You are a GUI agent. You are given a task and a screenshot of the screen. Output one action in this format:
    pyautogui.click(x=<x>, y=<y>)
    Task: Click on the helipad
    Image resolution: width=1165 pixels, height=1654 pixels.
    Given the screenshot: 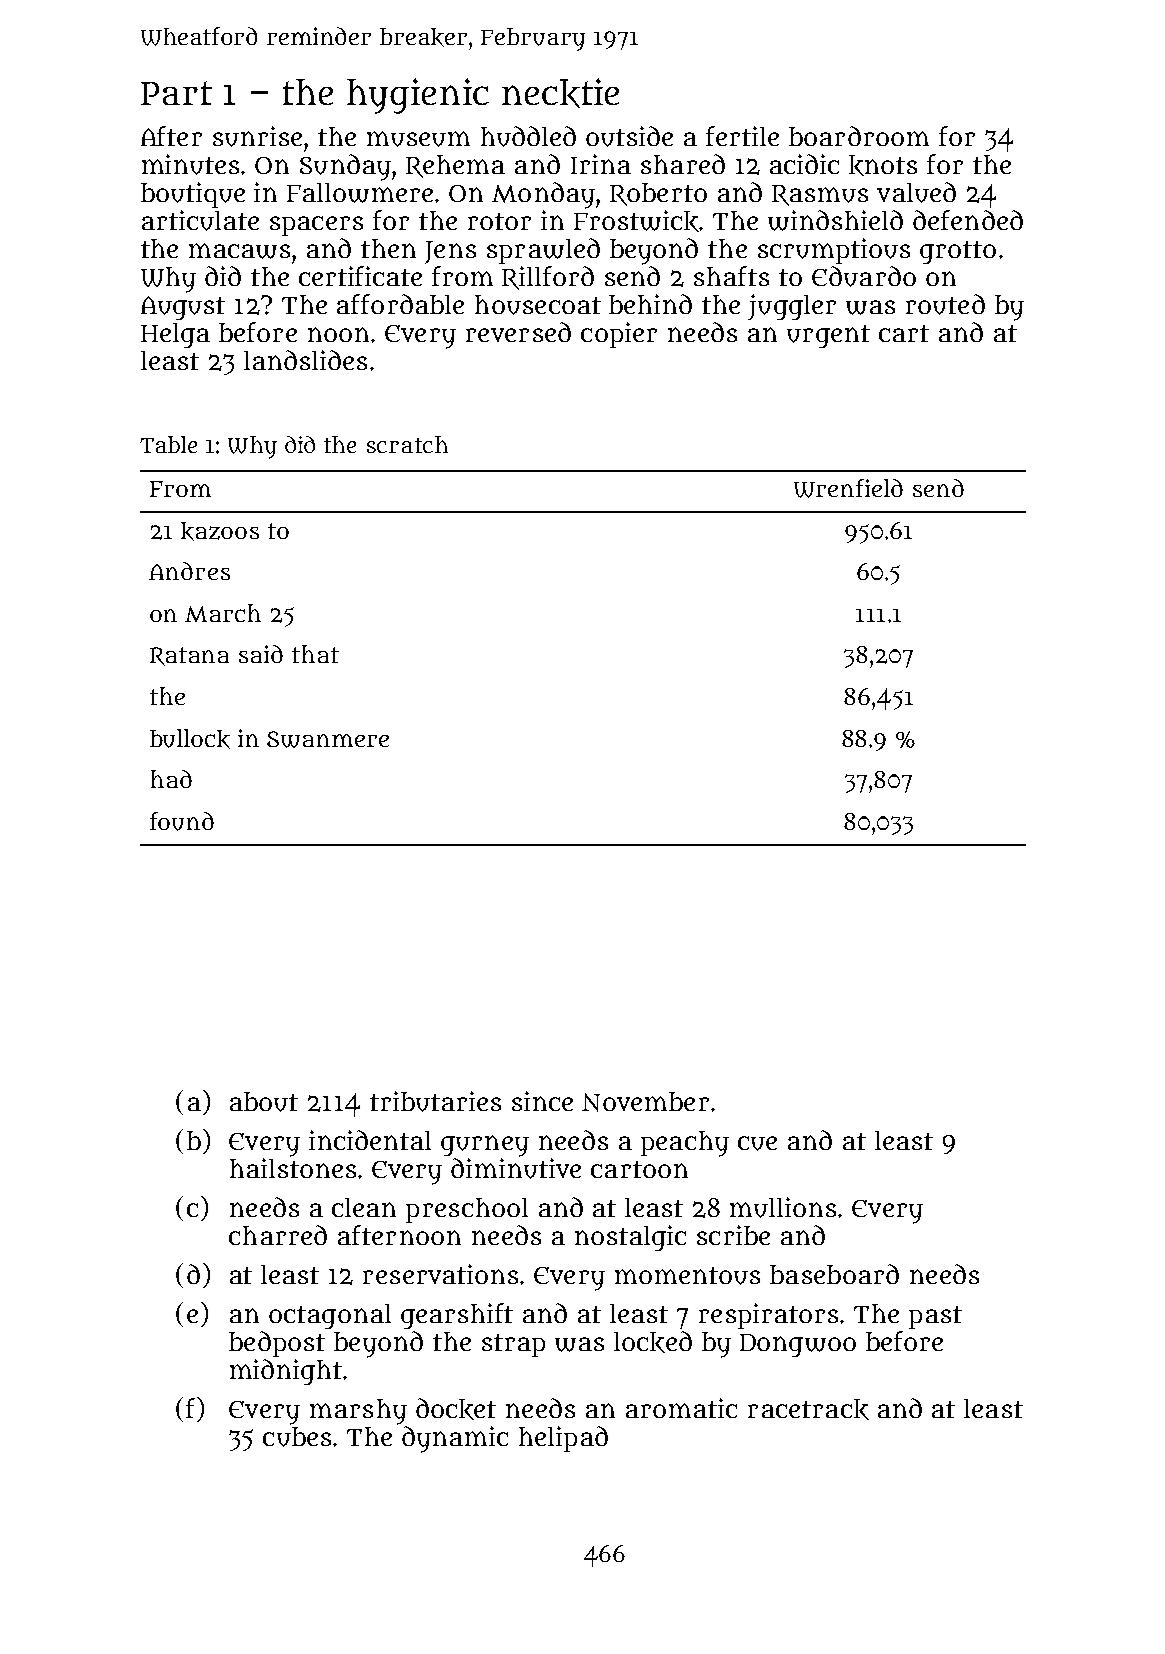 What is the action you would take?
    pyautogui.click(x=563, y=1439)
